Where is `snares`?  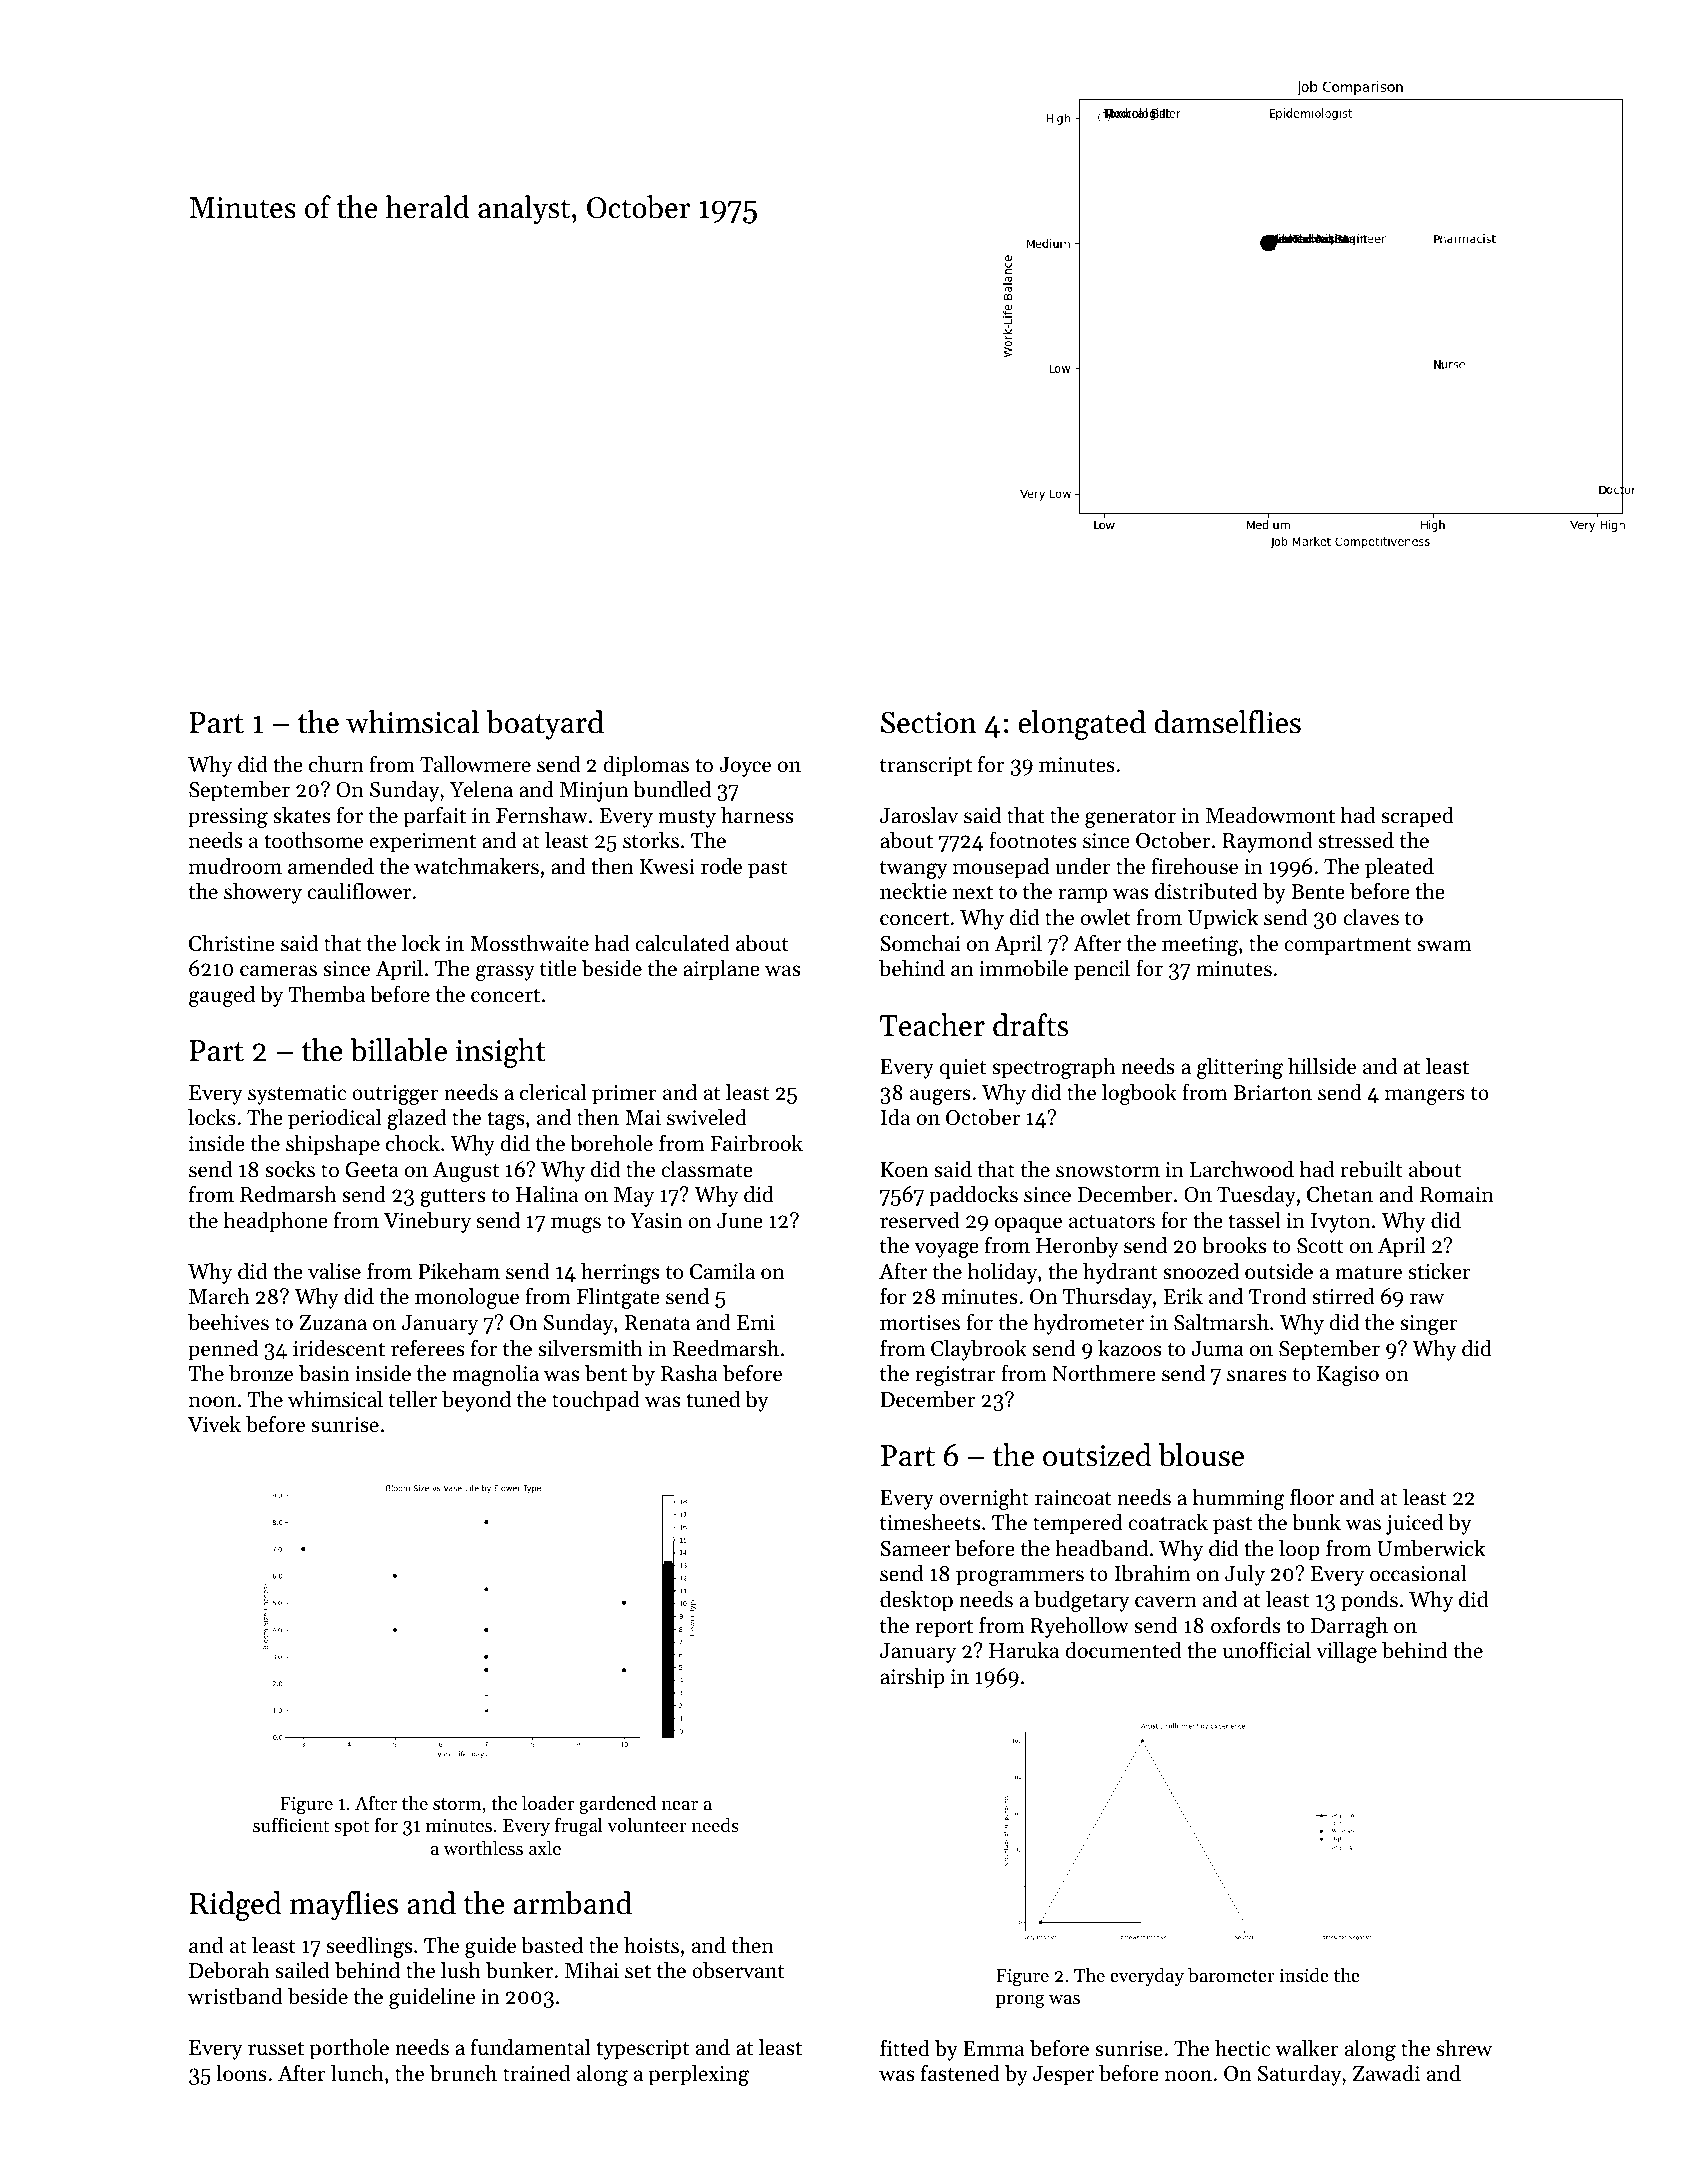
snares is located at coordinates (1257, 1376).
